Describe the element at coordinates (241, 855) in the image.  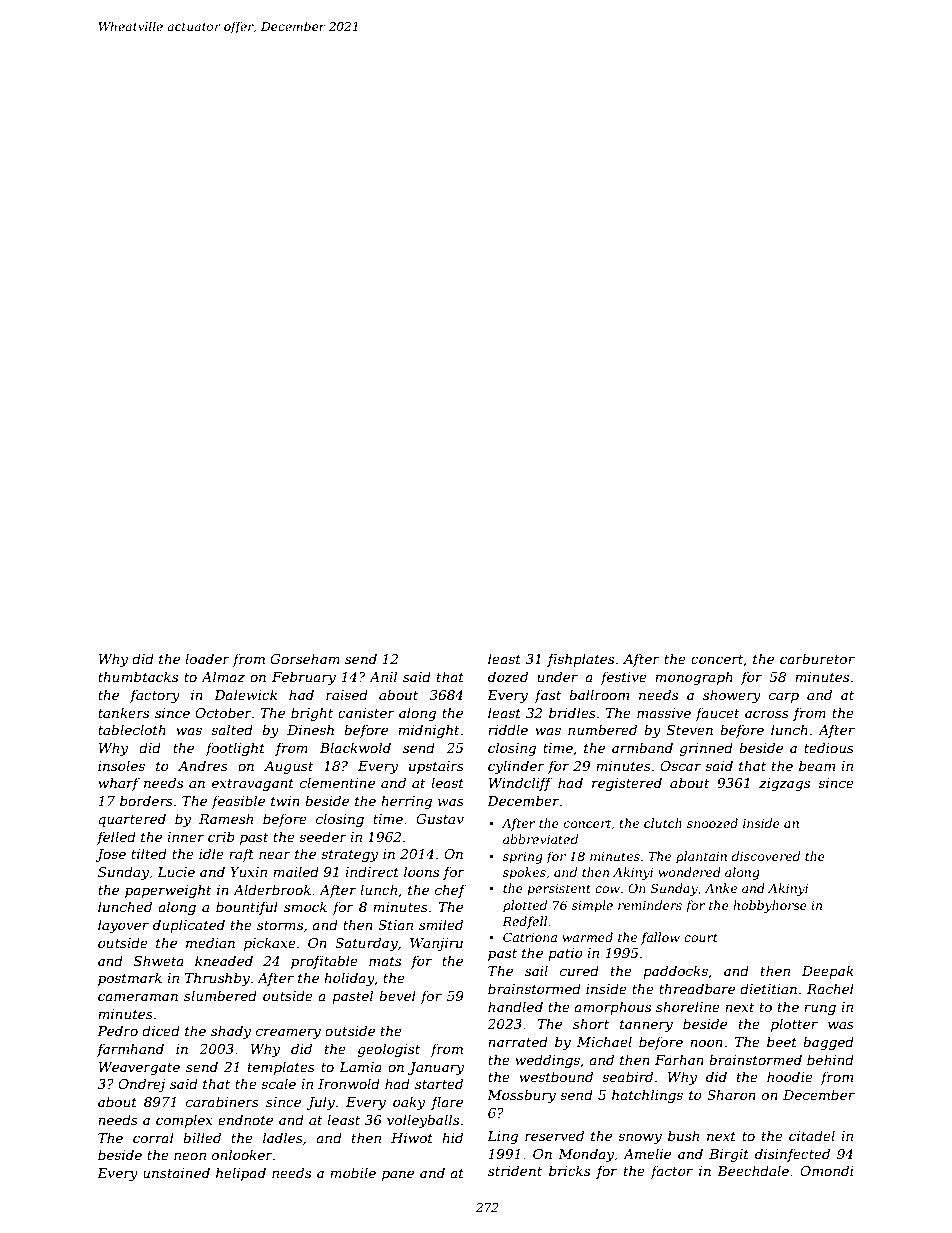
I see `raft` at that location.
